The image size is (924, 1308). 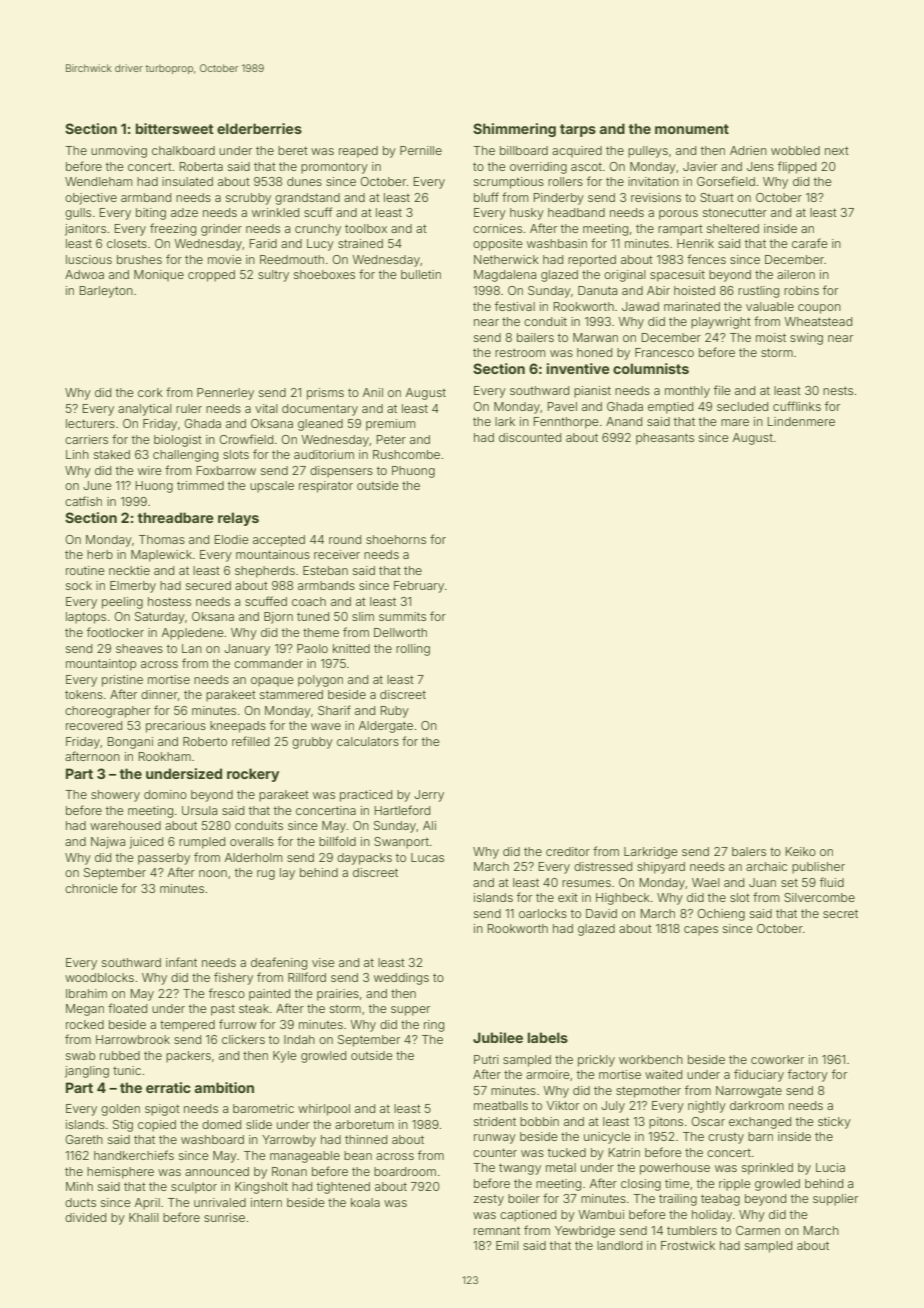 What do you see at coordinates (320, 425) in the screenshot?
I see `gleaned` at bounding box center [320, 425].
